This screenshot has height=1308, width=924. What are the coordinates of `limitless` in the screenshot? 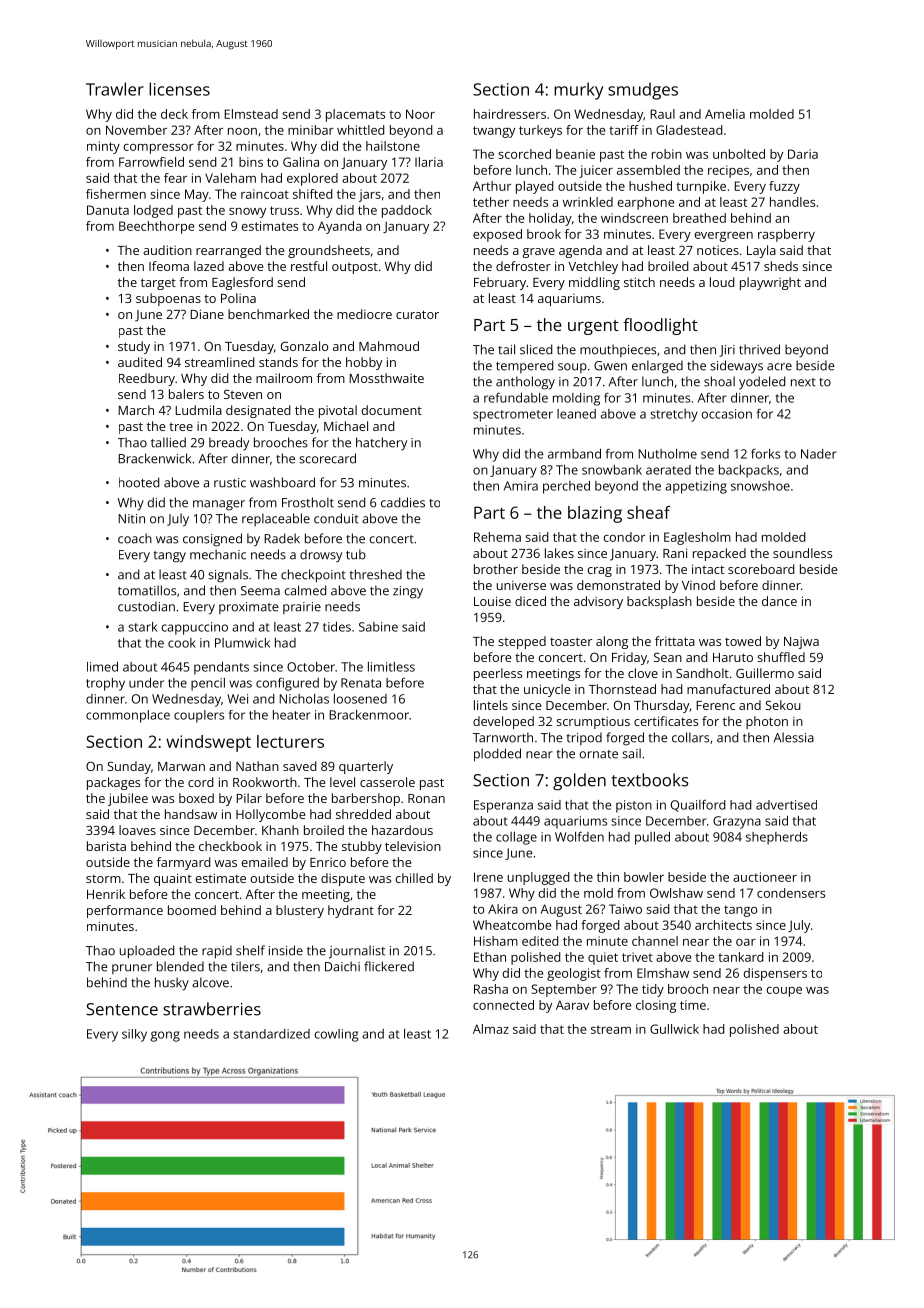 It's located at (391, 667).
